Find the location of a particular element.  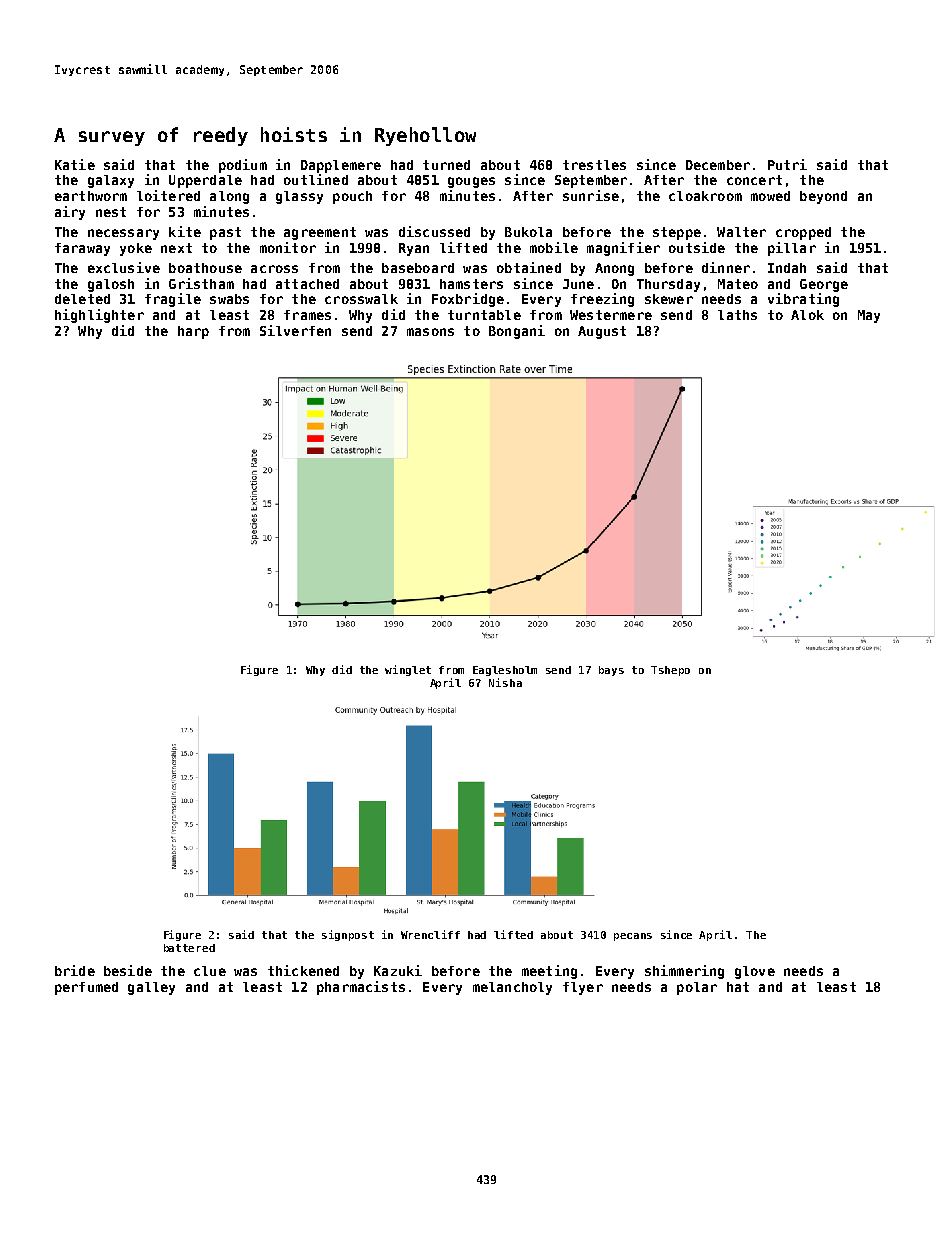

Putri is located at coordinates (787, 164).
